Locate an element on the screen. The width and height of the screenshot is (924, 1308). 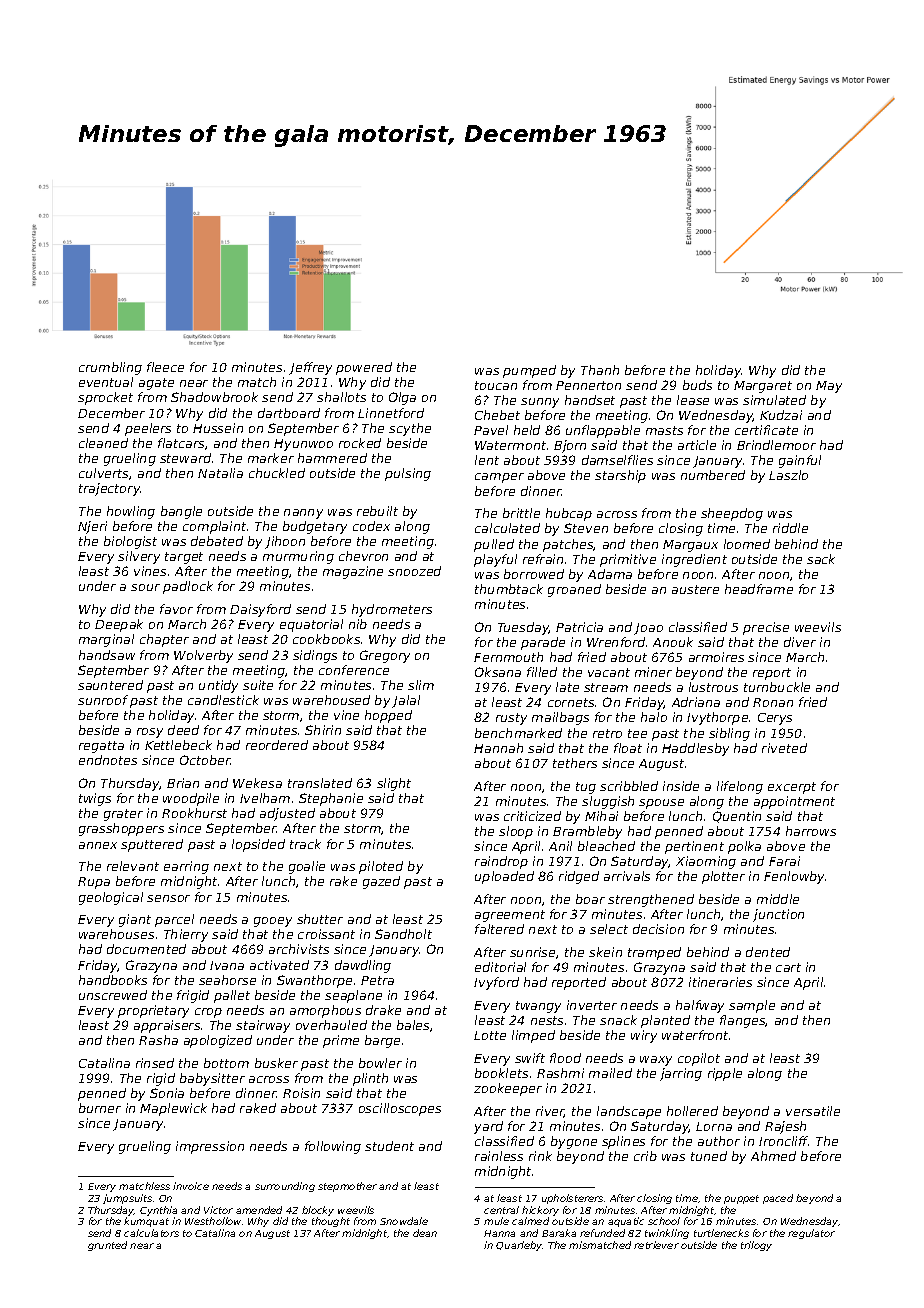
thought is located at coordinates (331, 1222).
